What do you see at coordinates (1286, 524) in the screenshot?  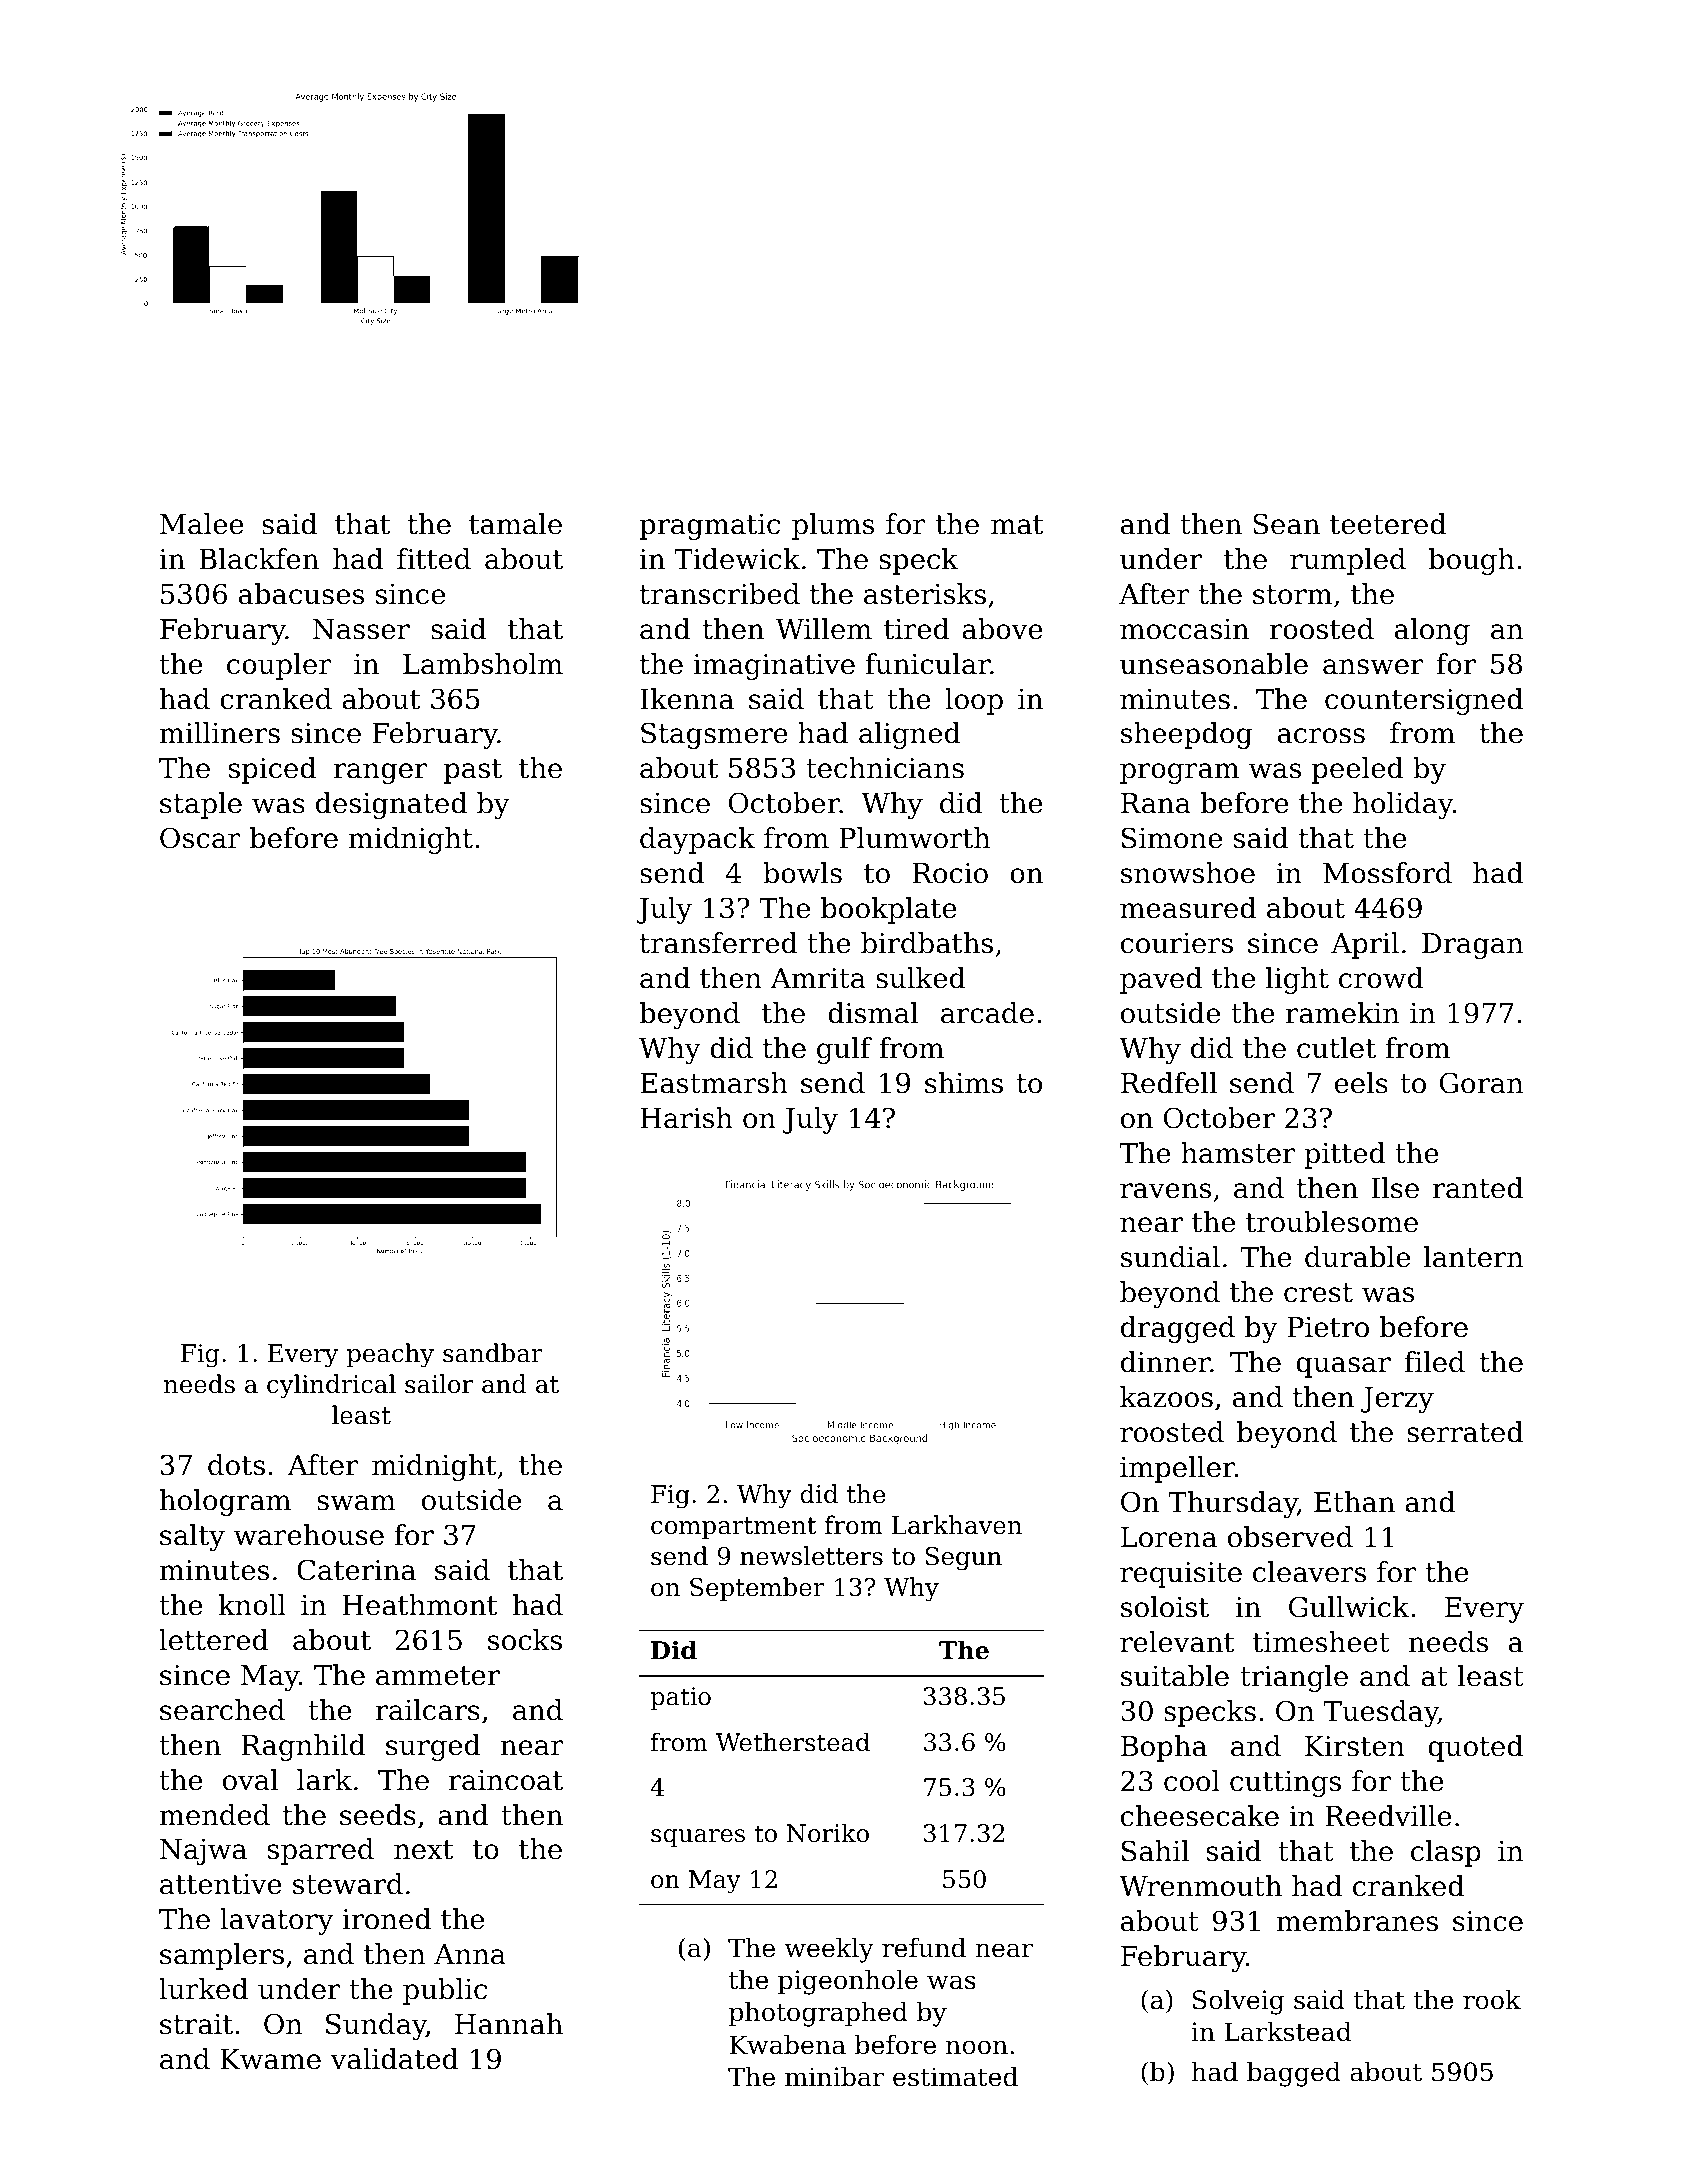 I see `Sean` at bounding box center [1286, 524].
